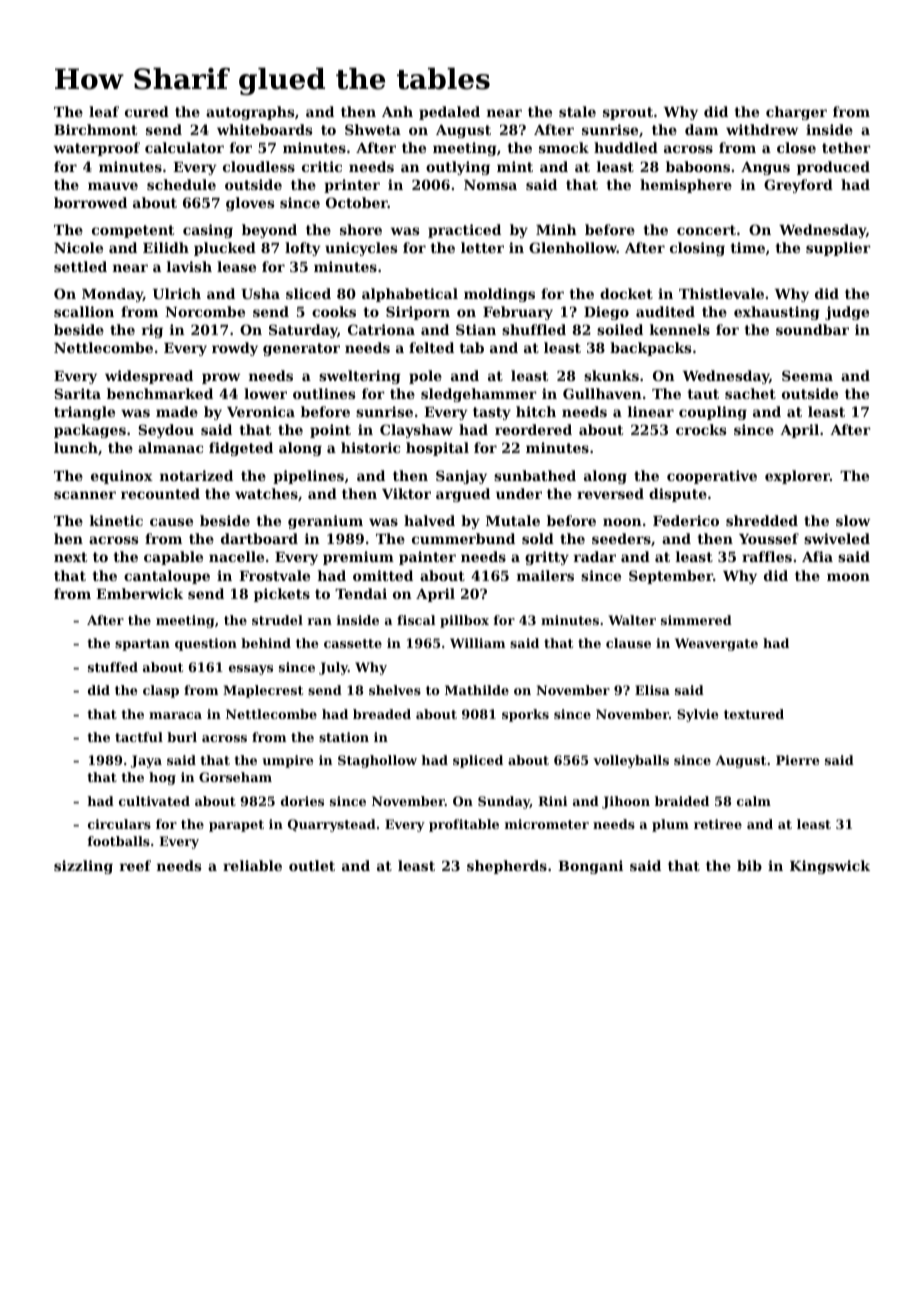  I want to click on Thistlevale, so click(721, 293).
